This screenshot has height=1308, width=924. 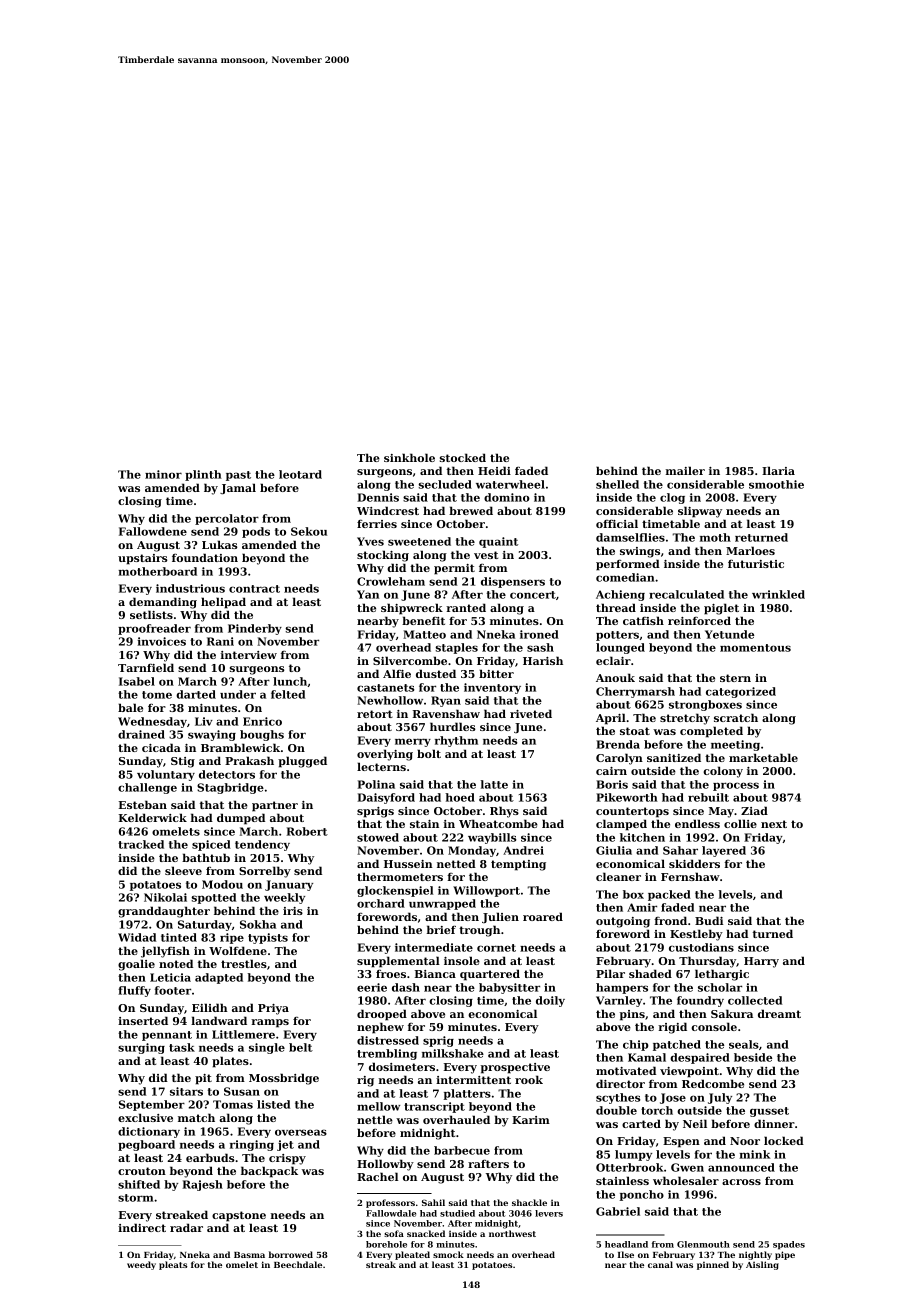 What do you see at coordinates (397, 673) in the screenshot?
I see `Alfie` at bounding box center [397, 673].
